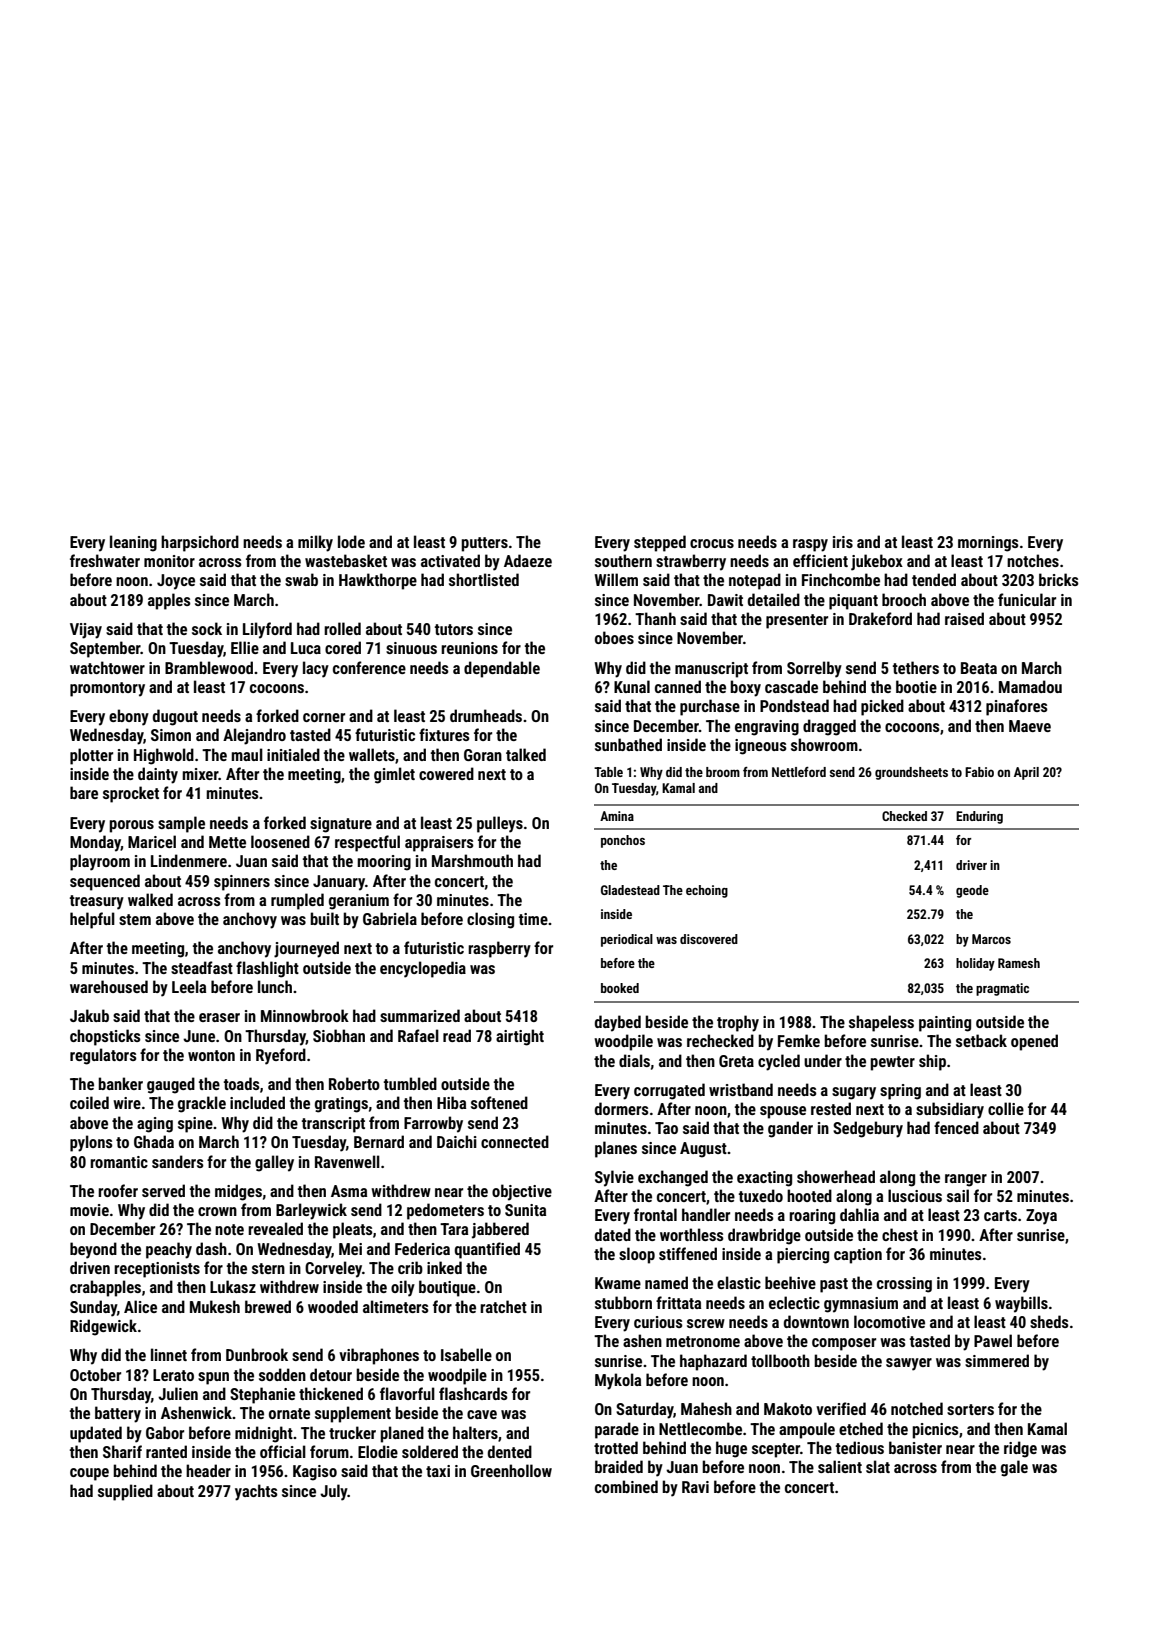 The image size is (1149, 1626). I want to click on Thanh, so click(655, 618).
